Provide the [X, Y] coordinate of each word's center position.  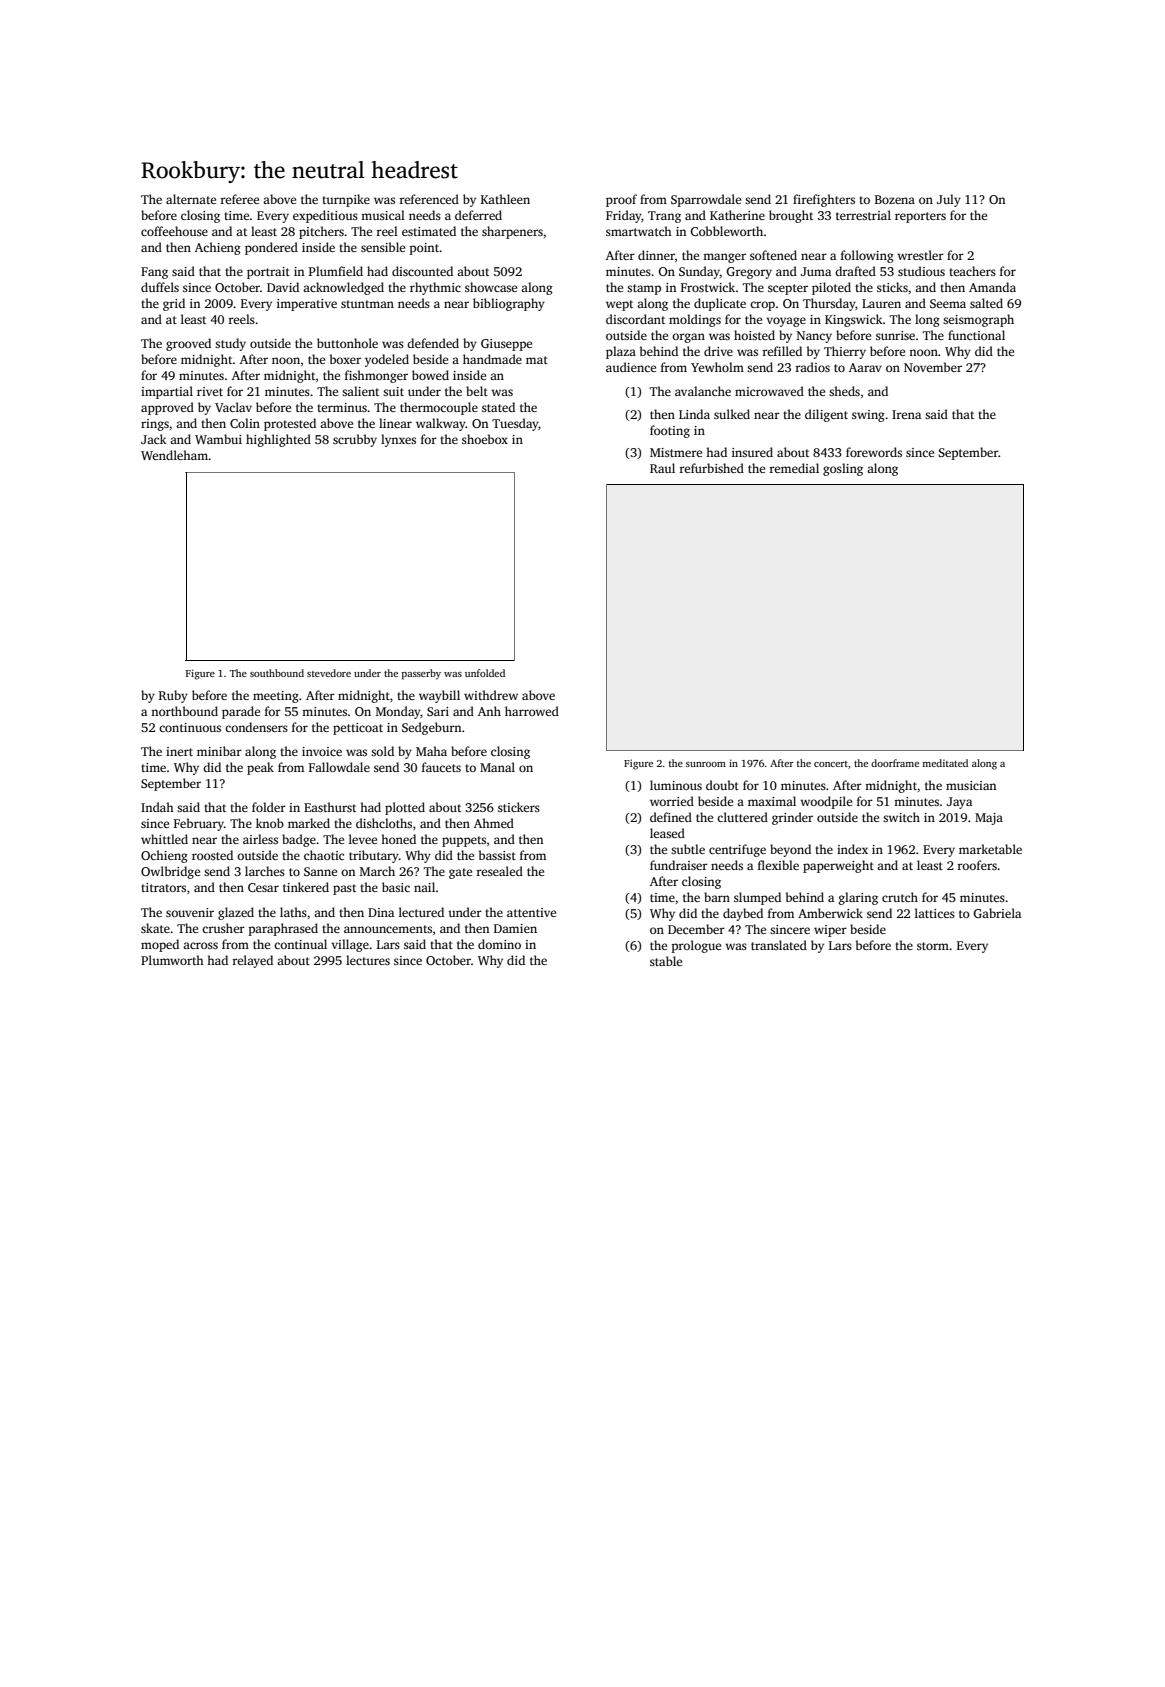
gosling [843, 469]
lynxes [398, 440]
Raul [662, 468]
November [933, 367]
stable [666, 961]
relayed [253, 961]
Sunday [699, 272]
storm [933, 946]
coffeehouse [174, 231]
